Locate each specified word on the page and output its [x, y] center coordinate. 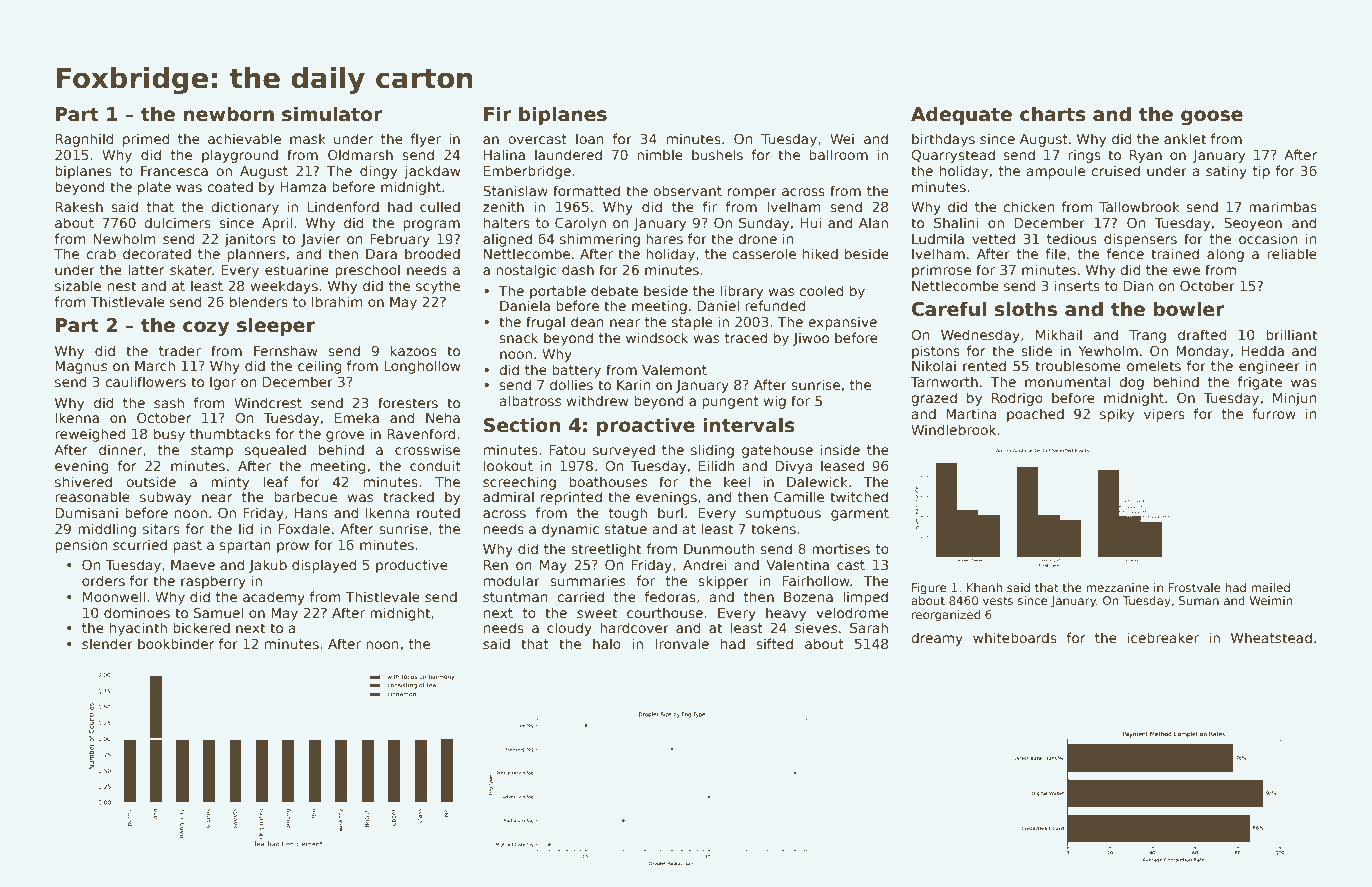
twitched [859, 496]
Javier [321, 240]
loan [590, 138]
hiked [820, 253]
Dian [1138, 285]
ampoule [1056, 172]
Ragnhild [84, 140]
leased [842, 465]
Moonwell [114, 596]
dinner [121, 449]
